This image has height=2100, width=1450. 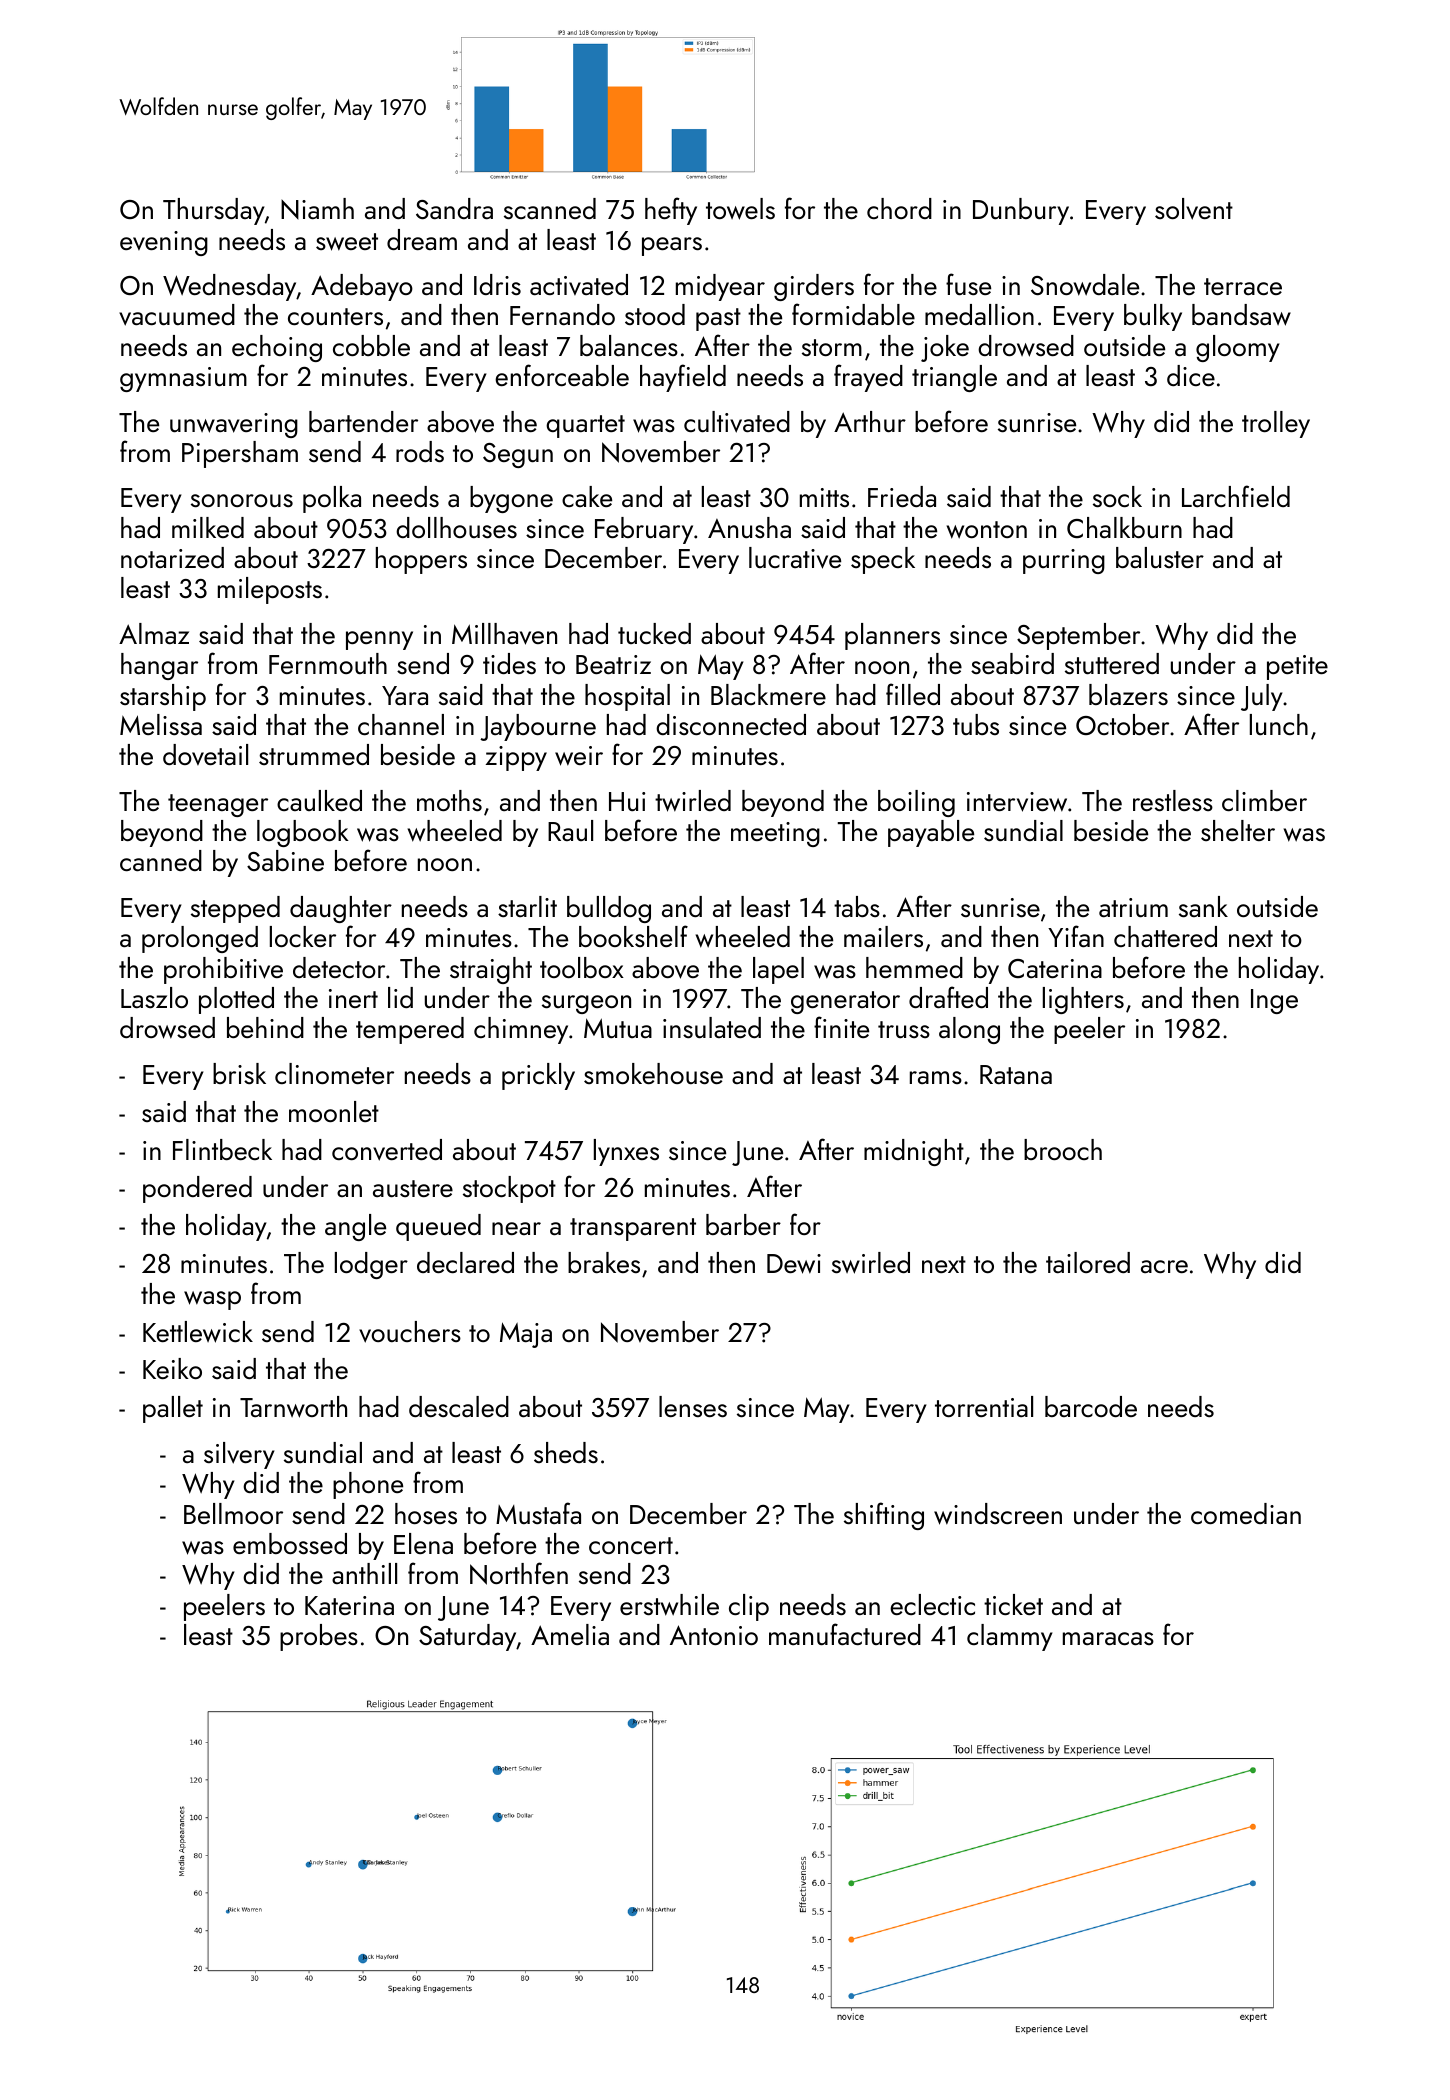 What do you see at coordinates (683, 378) in the image?
I see `hayfield` at bounding box center [683, 378].
